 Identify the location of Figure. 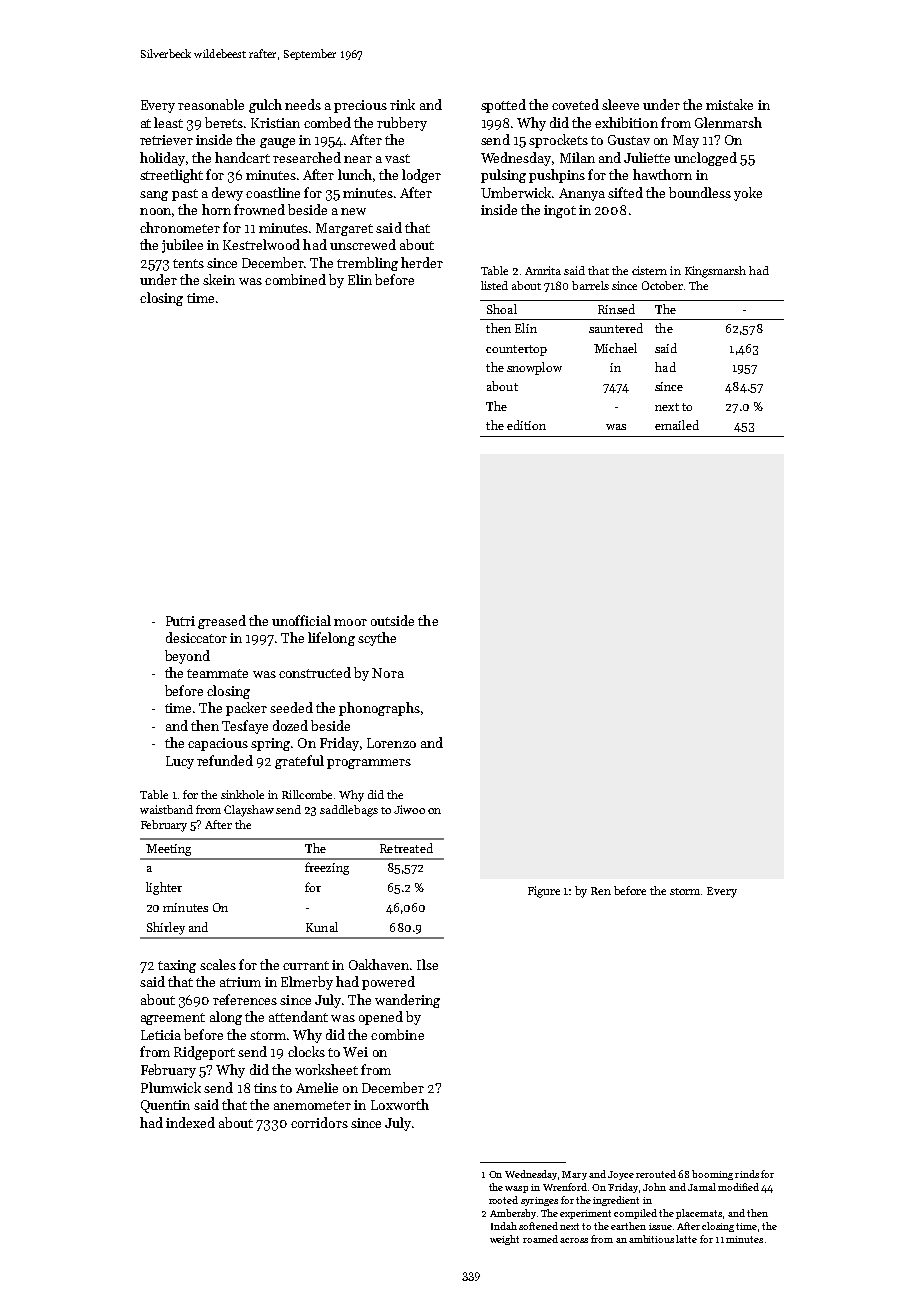
(544, 892).
